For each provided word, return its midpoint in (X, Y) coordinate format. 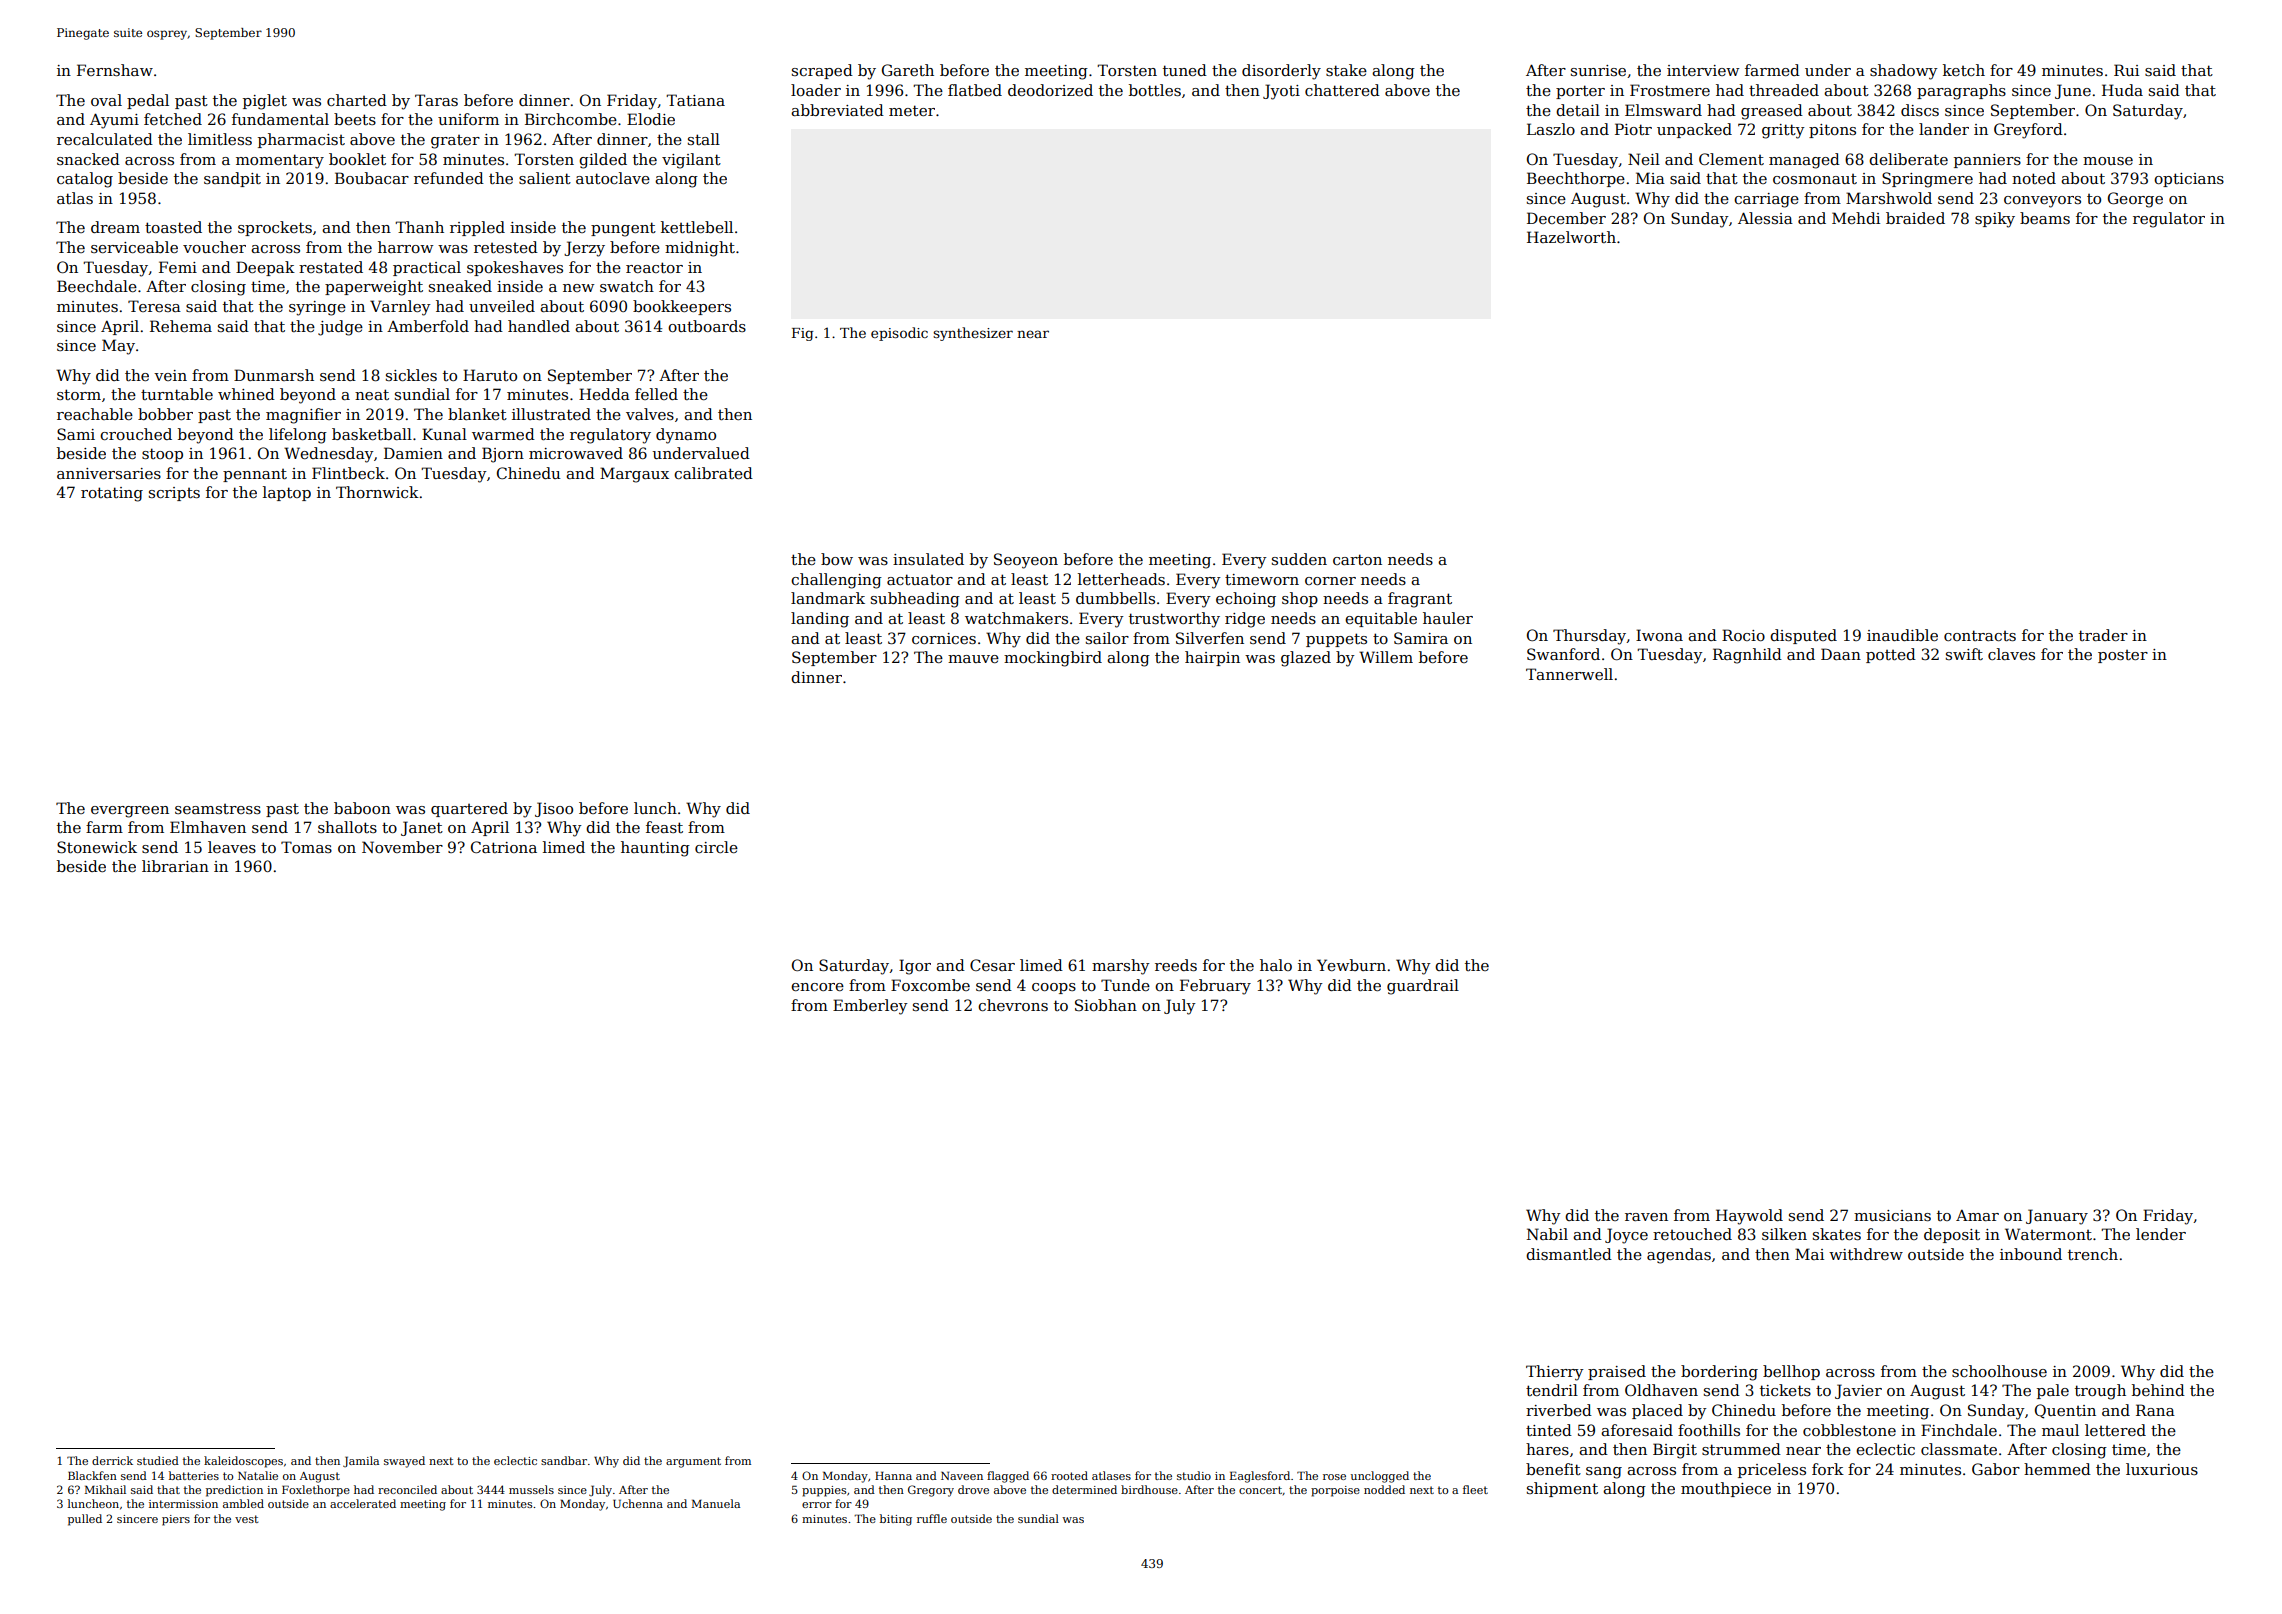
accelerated (363, 1503)
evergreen (130, 812)
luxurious (2162, 1469)
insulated (928, 559)
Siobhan (1106, 1005)
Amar (1977, 1215)
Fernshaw (115, 70)
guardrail (1423, 987)
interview (1703, 70)
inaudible (1902, 635)
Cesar (992, 965)
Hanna (893, 1475)
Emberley (870, 1007)
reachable (95, 414)
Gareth (908, 70)
